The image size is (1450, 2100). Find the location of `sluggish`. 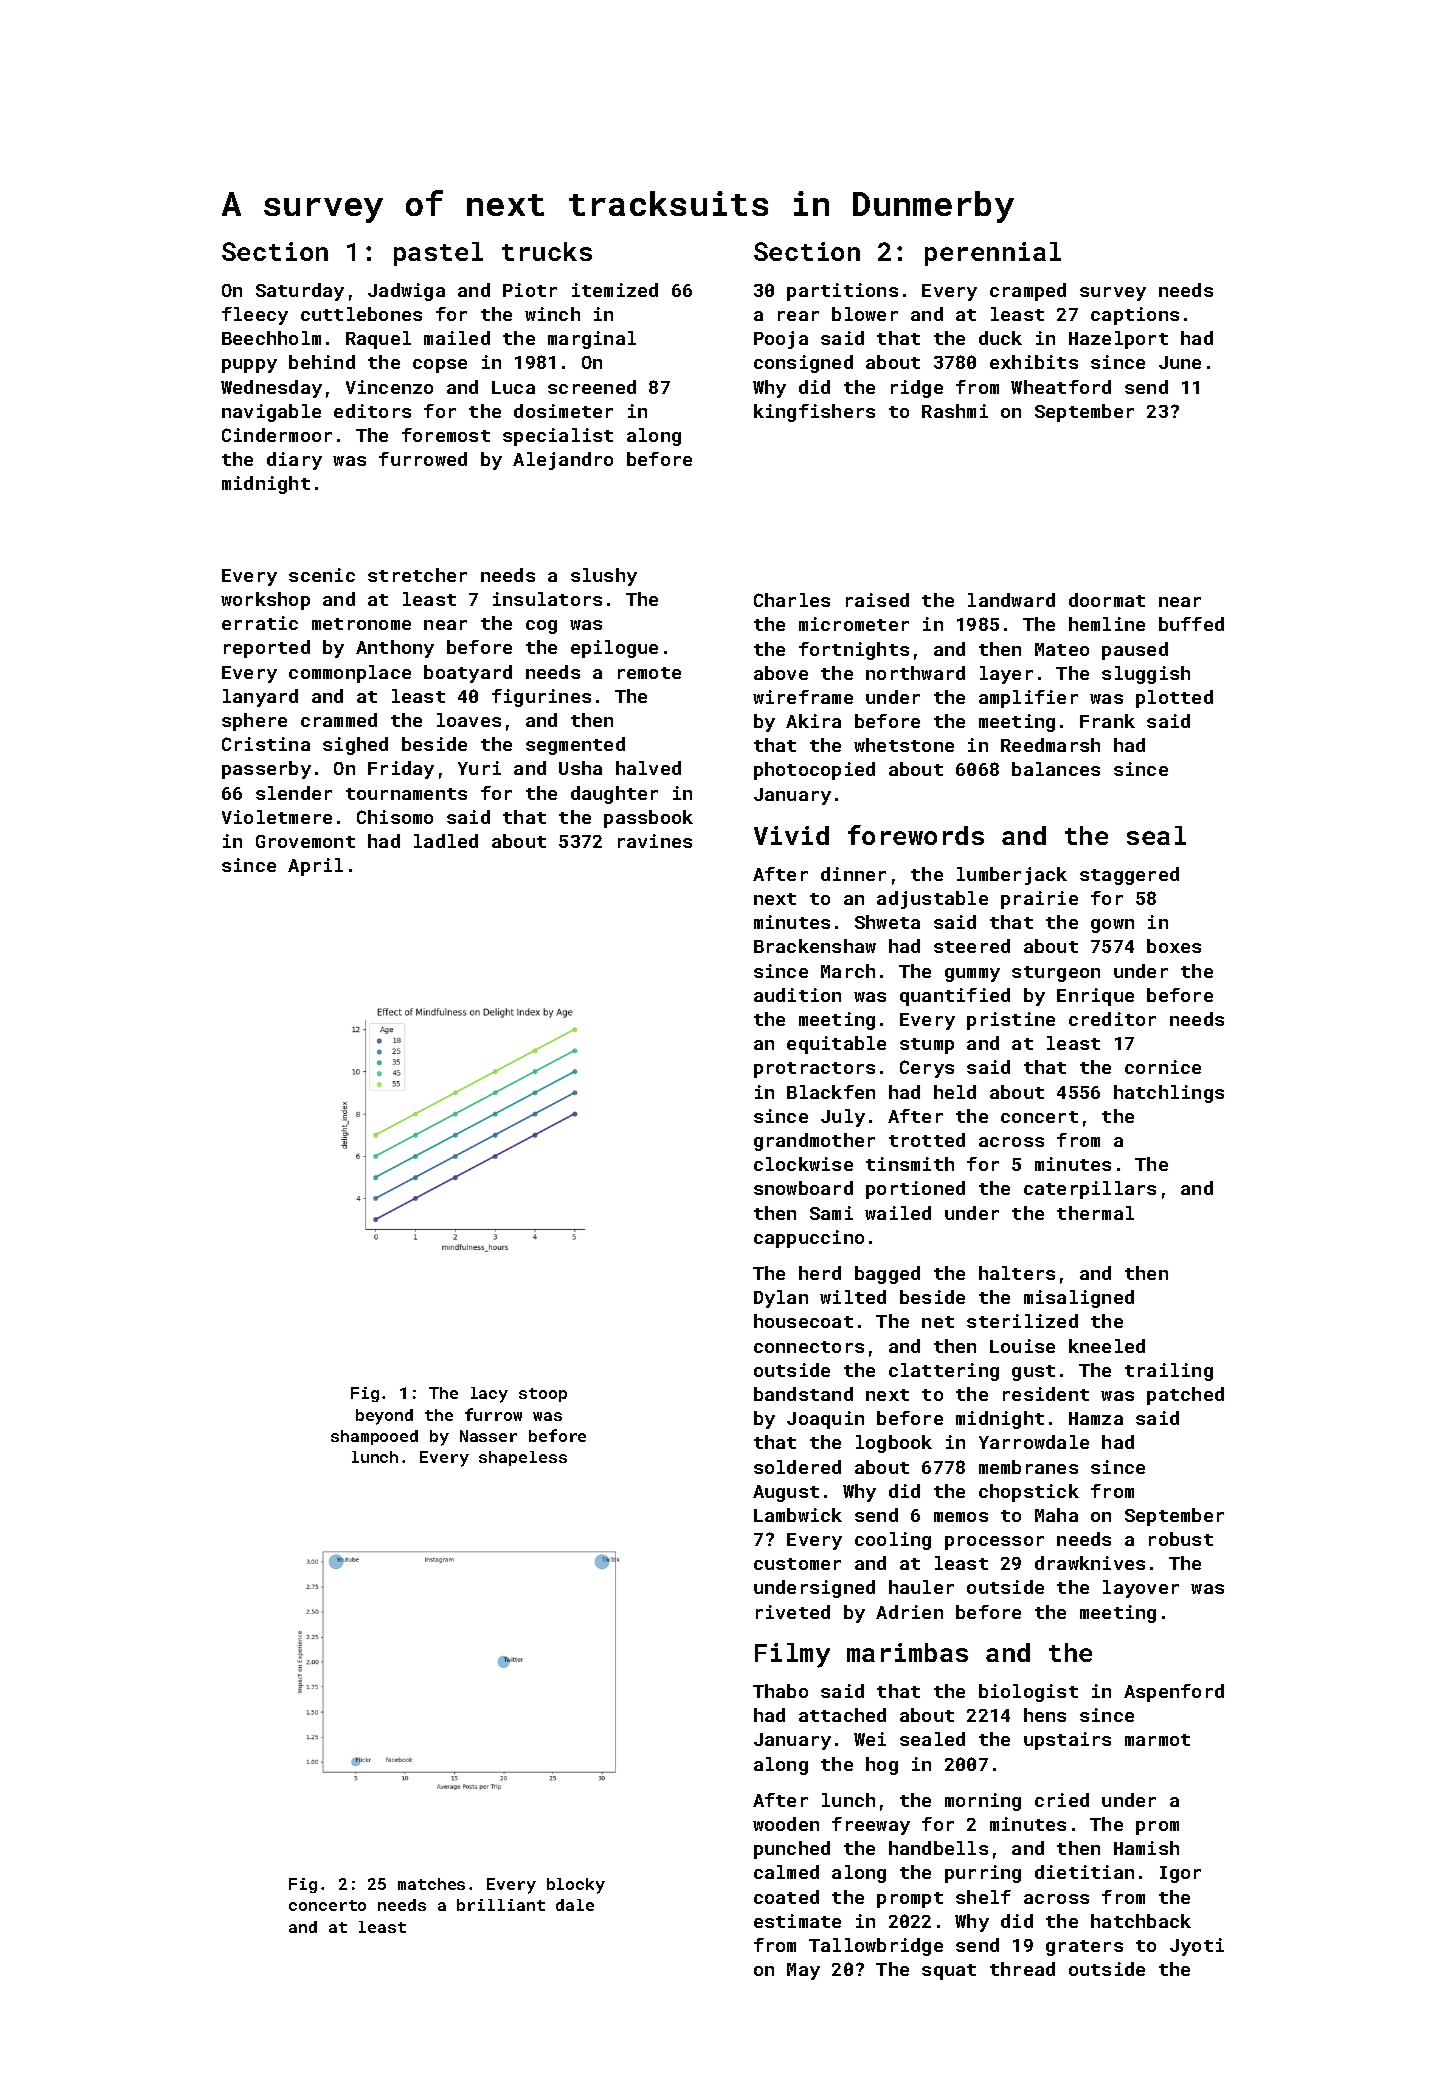

sluggish is located at coordinates (1146, 675).
